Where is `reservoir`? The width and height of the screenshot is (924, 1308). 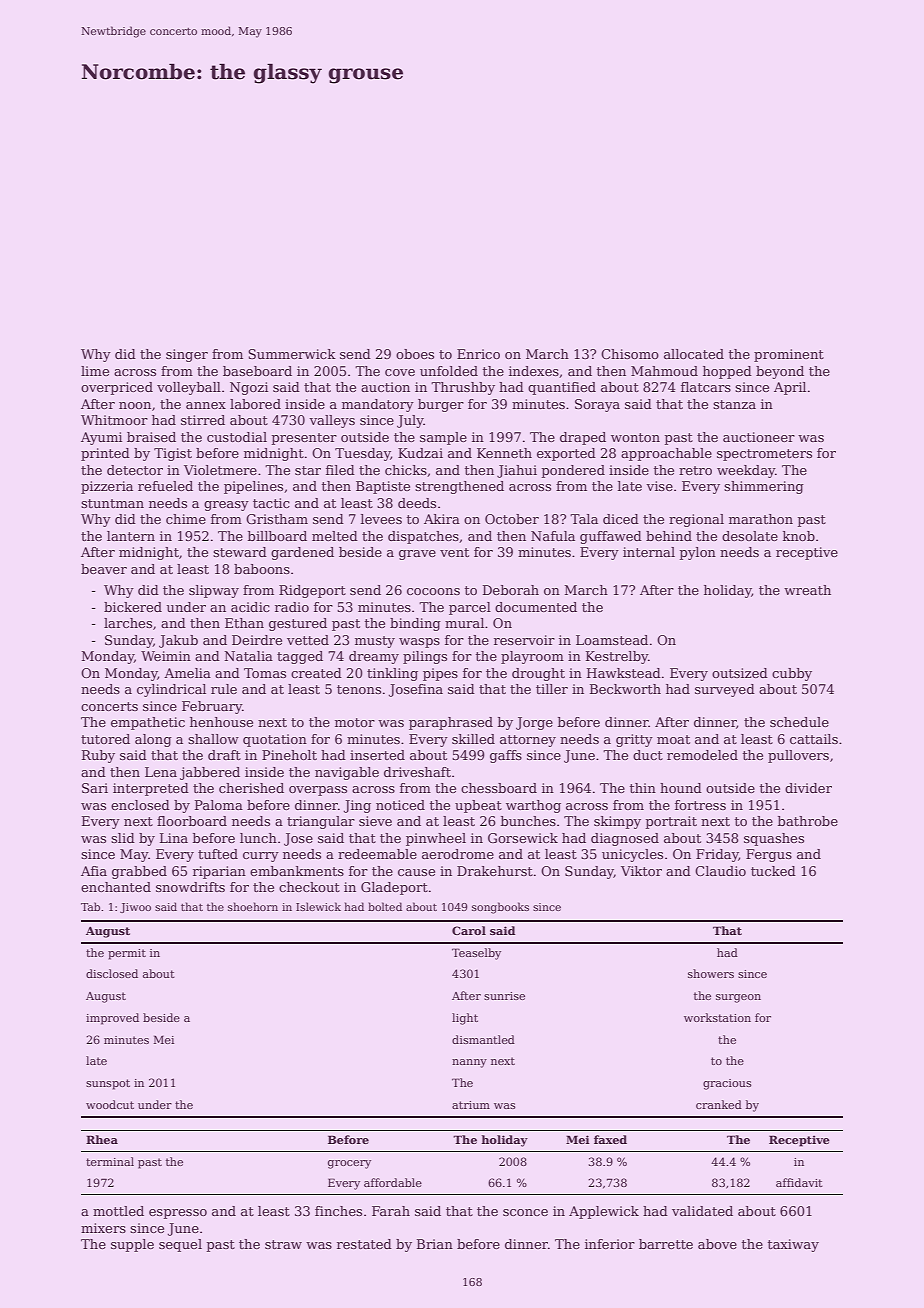
reservoir is located at coordinates (524, 640).
